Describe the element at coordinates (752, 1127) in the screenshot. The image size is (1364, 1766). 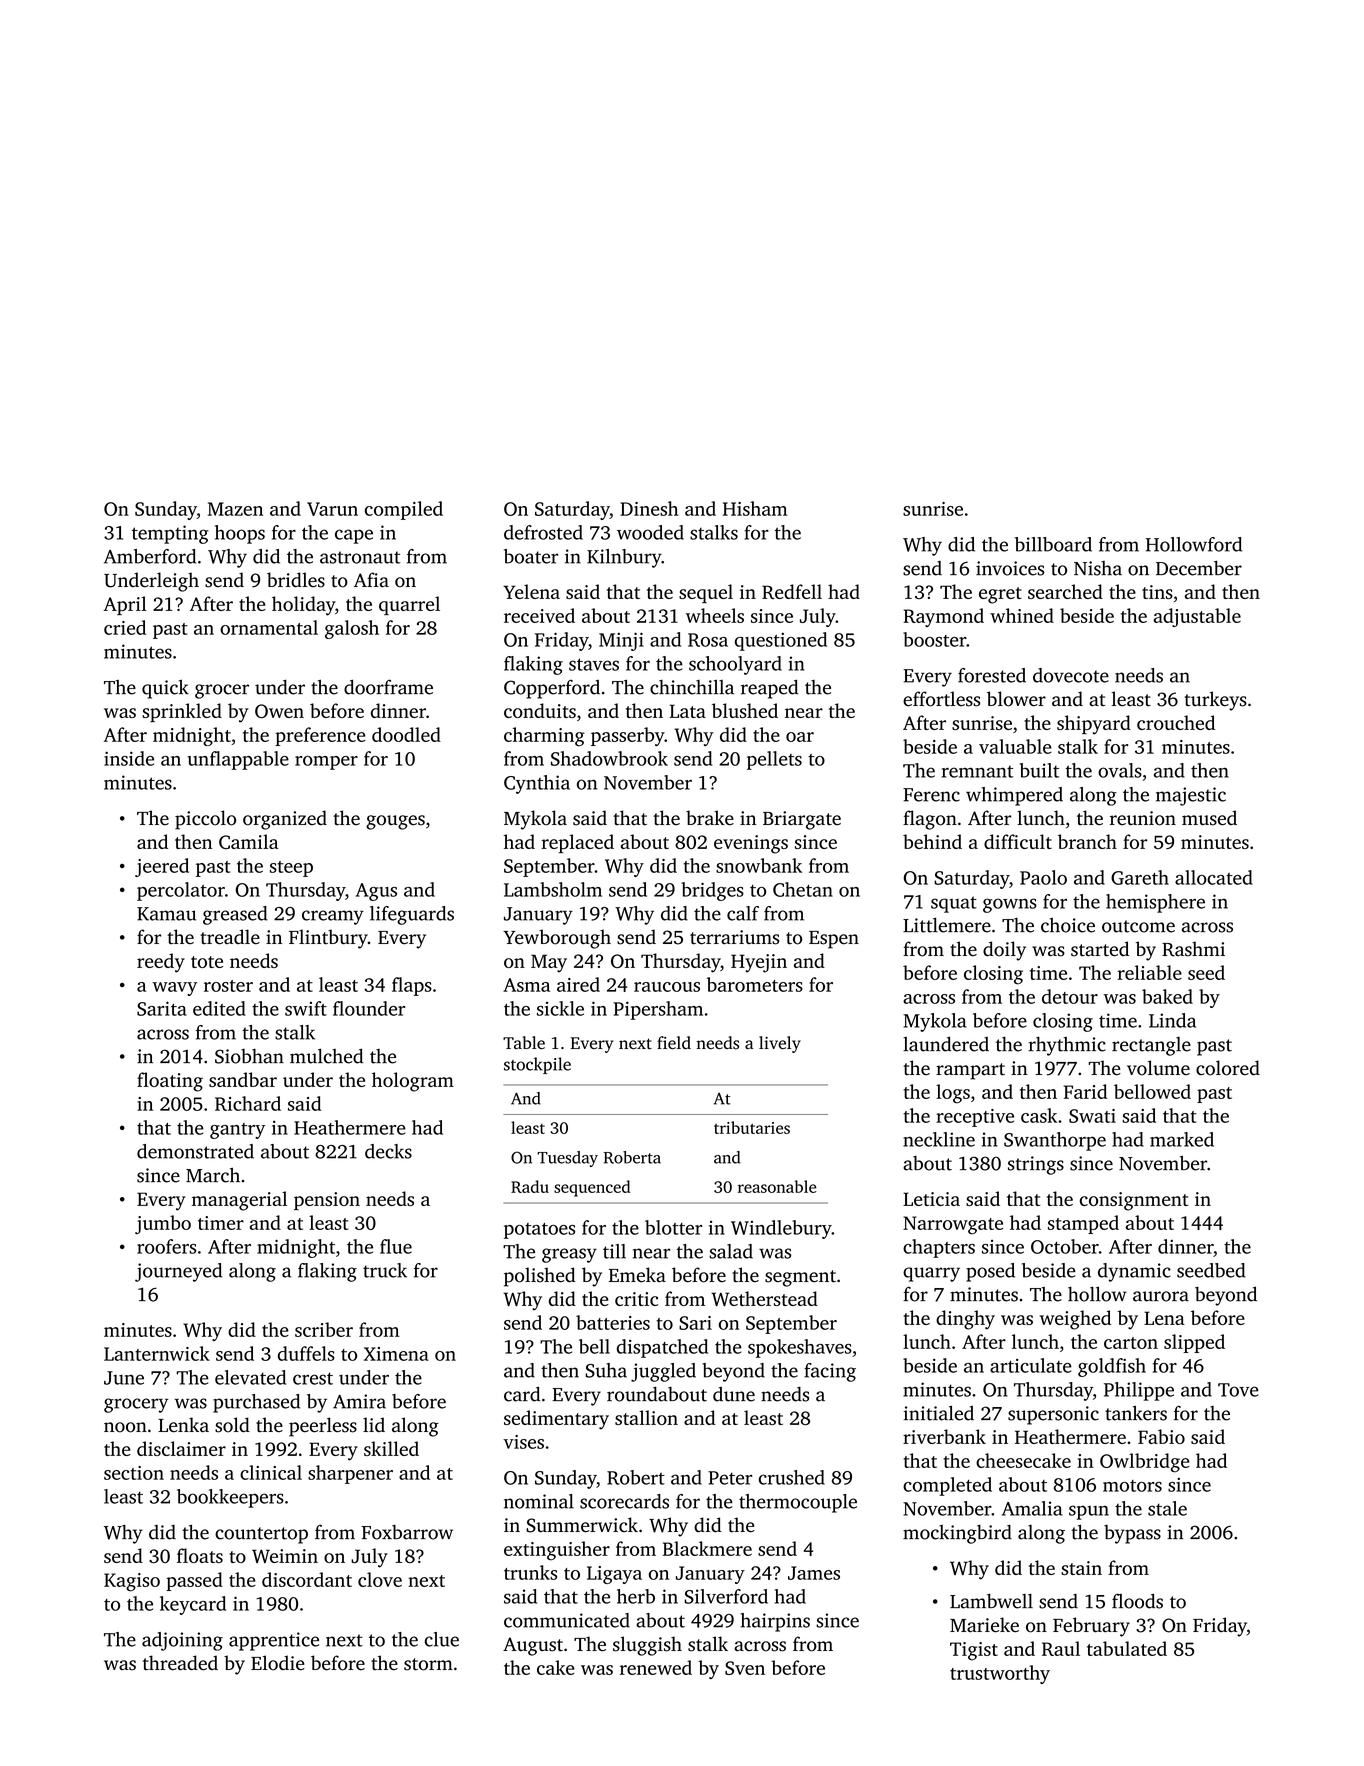
I see `tributaries` at that location.
